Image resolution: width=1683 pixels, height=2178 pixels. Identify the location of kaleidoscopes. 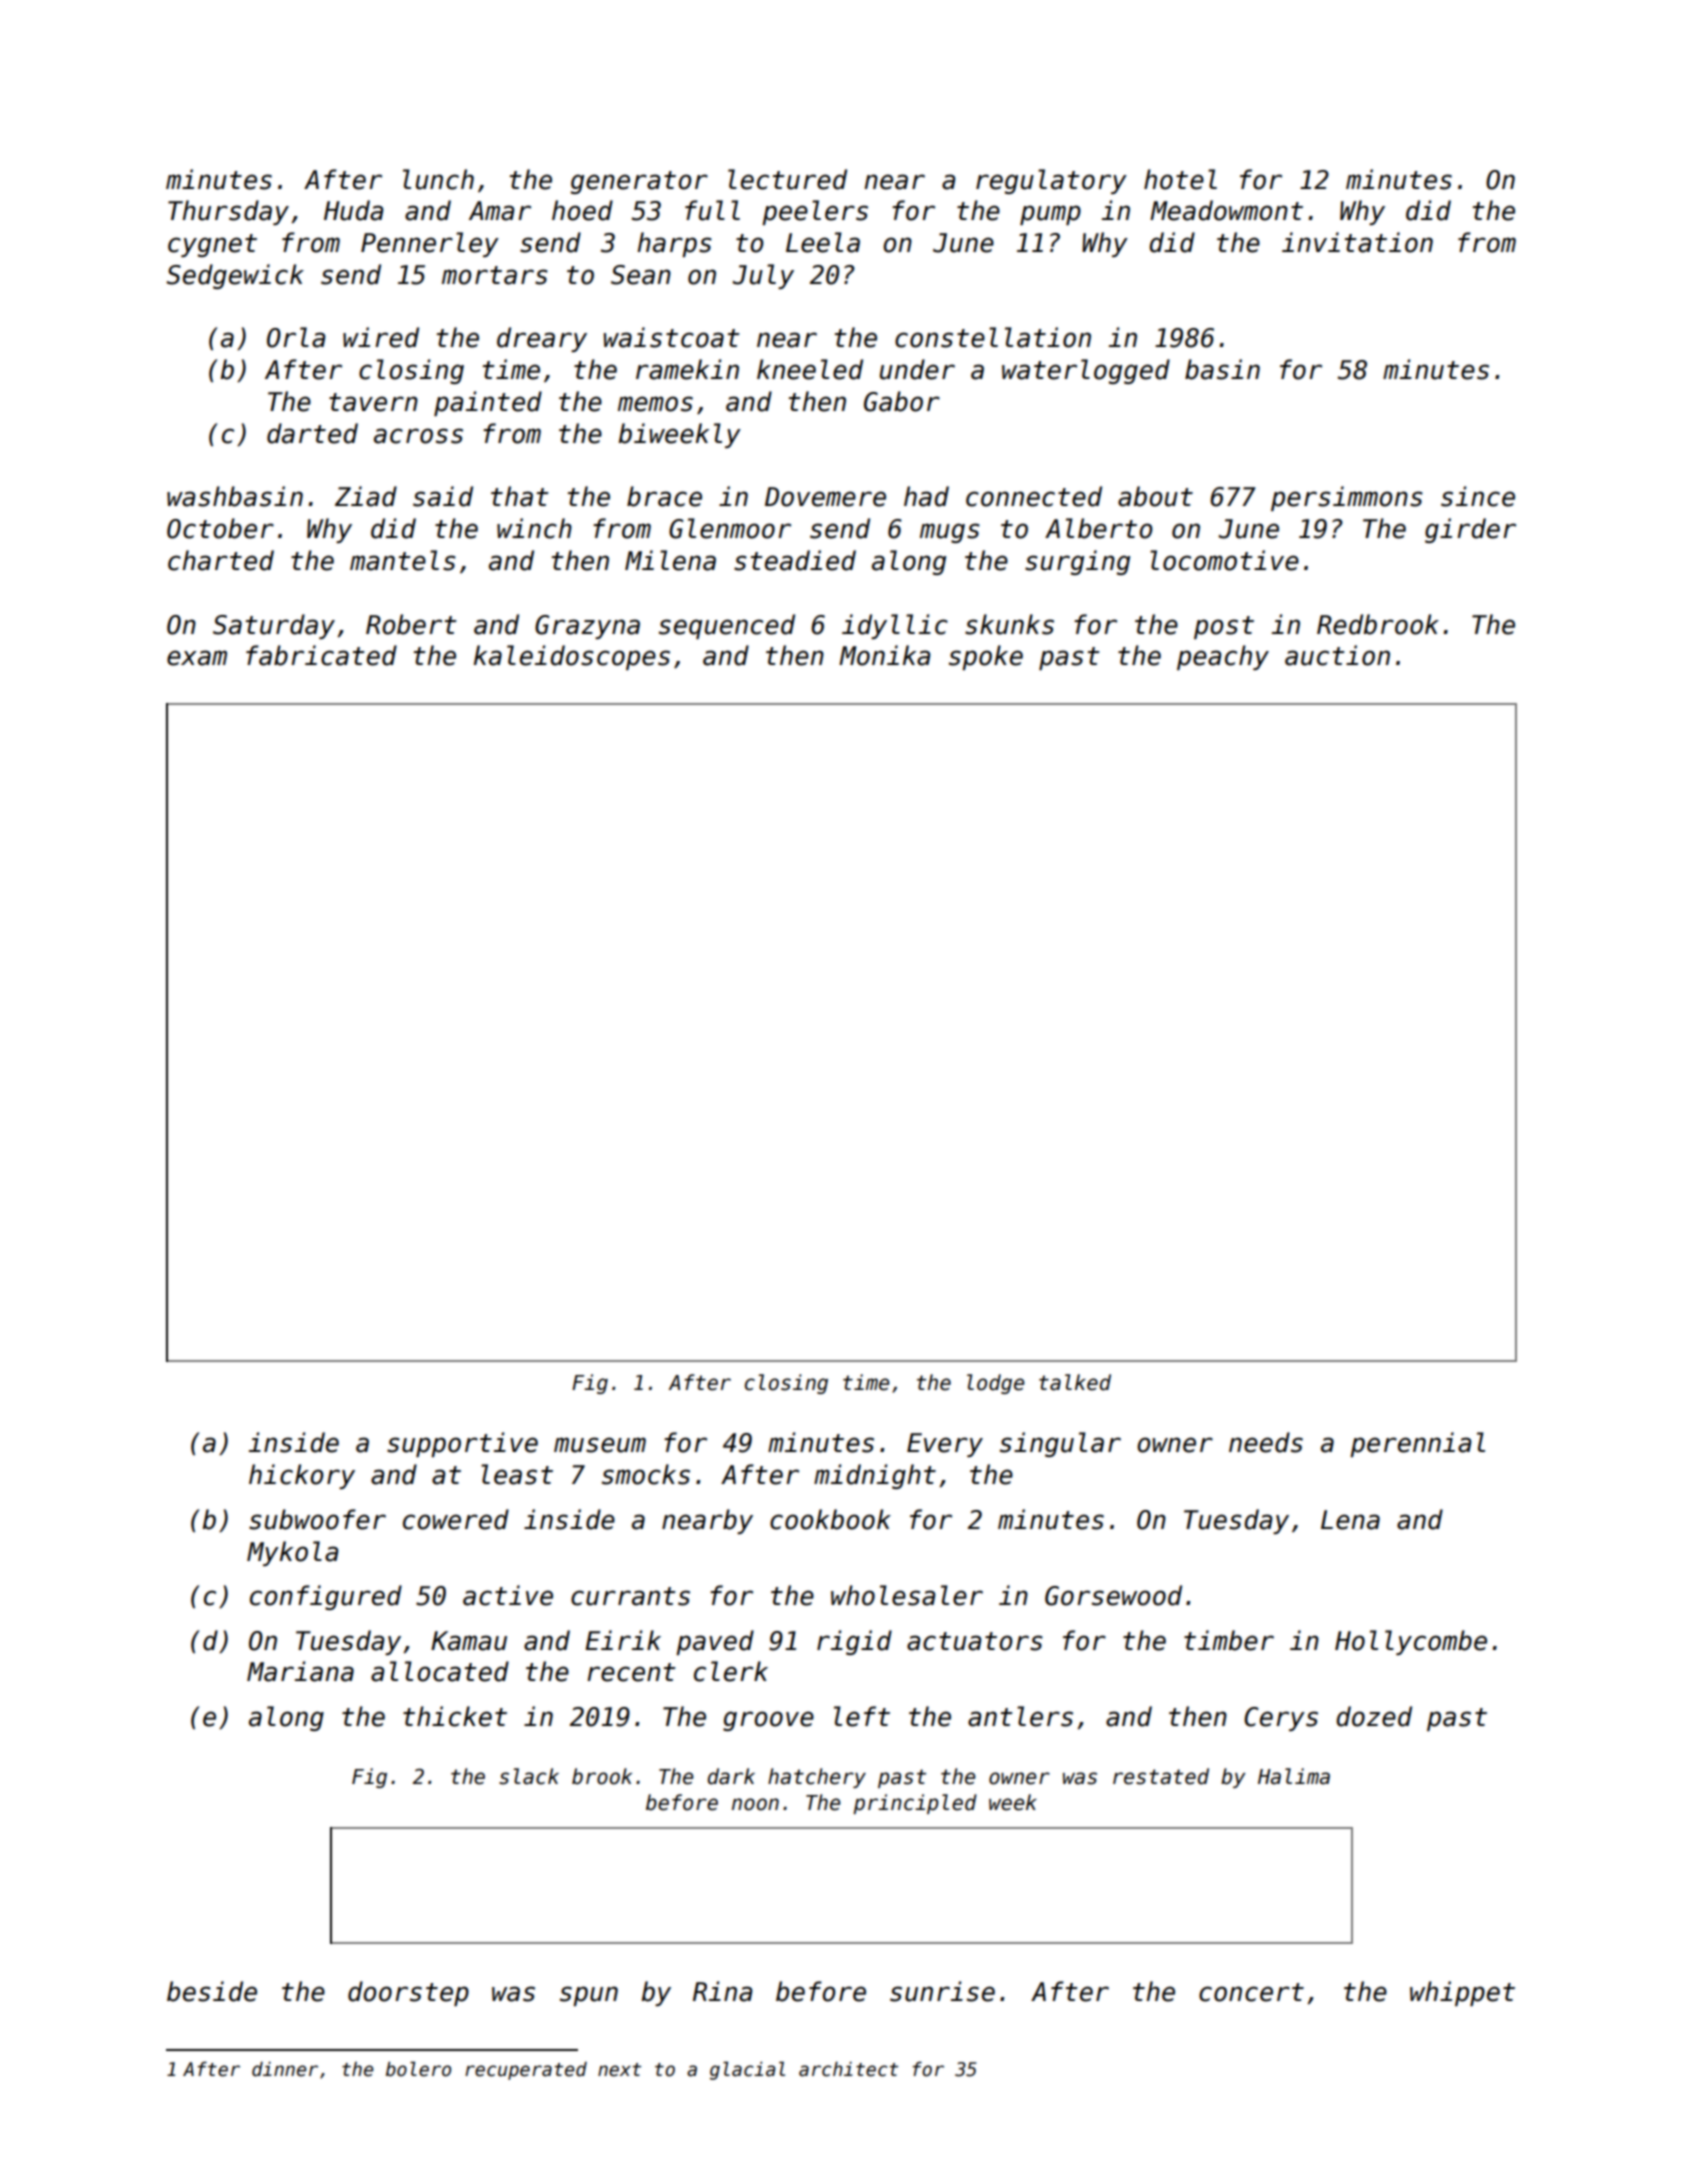
(572, 657).
